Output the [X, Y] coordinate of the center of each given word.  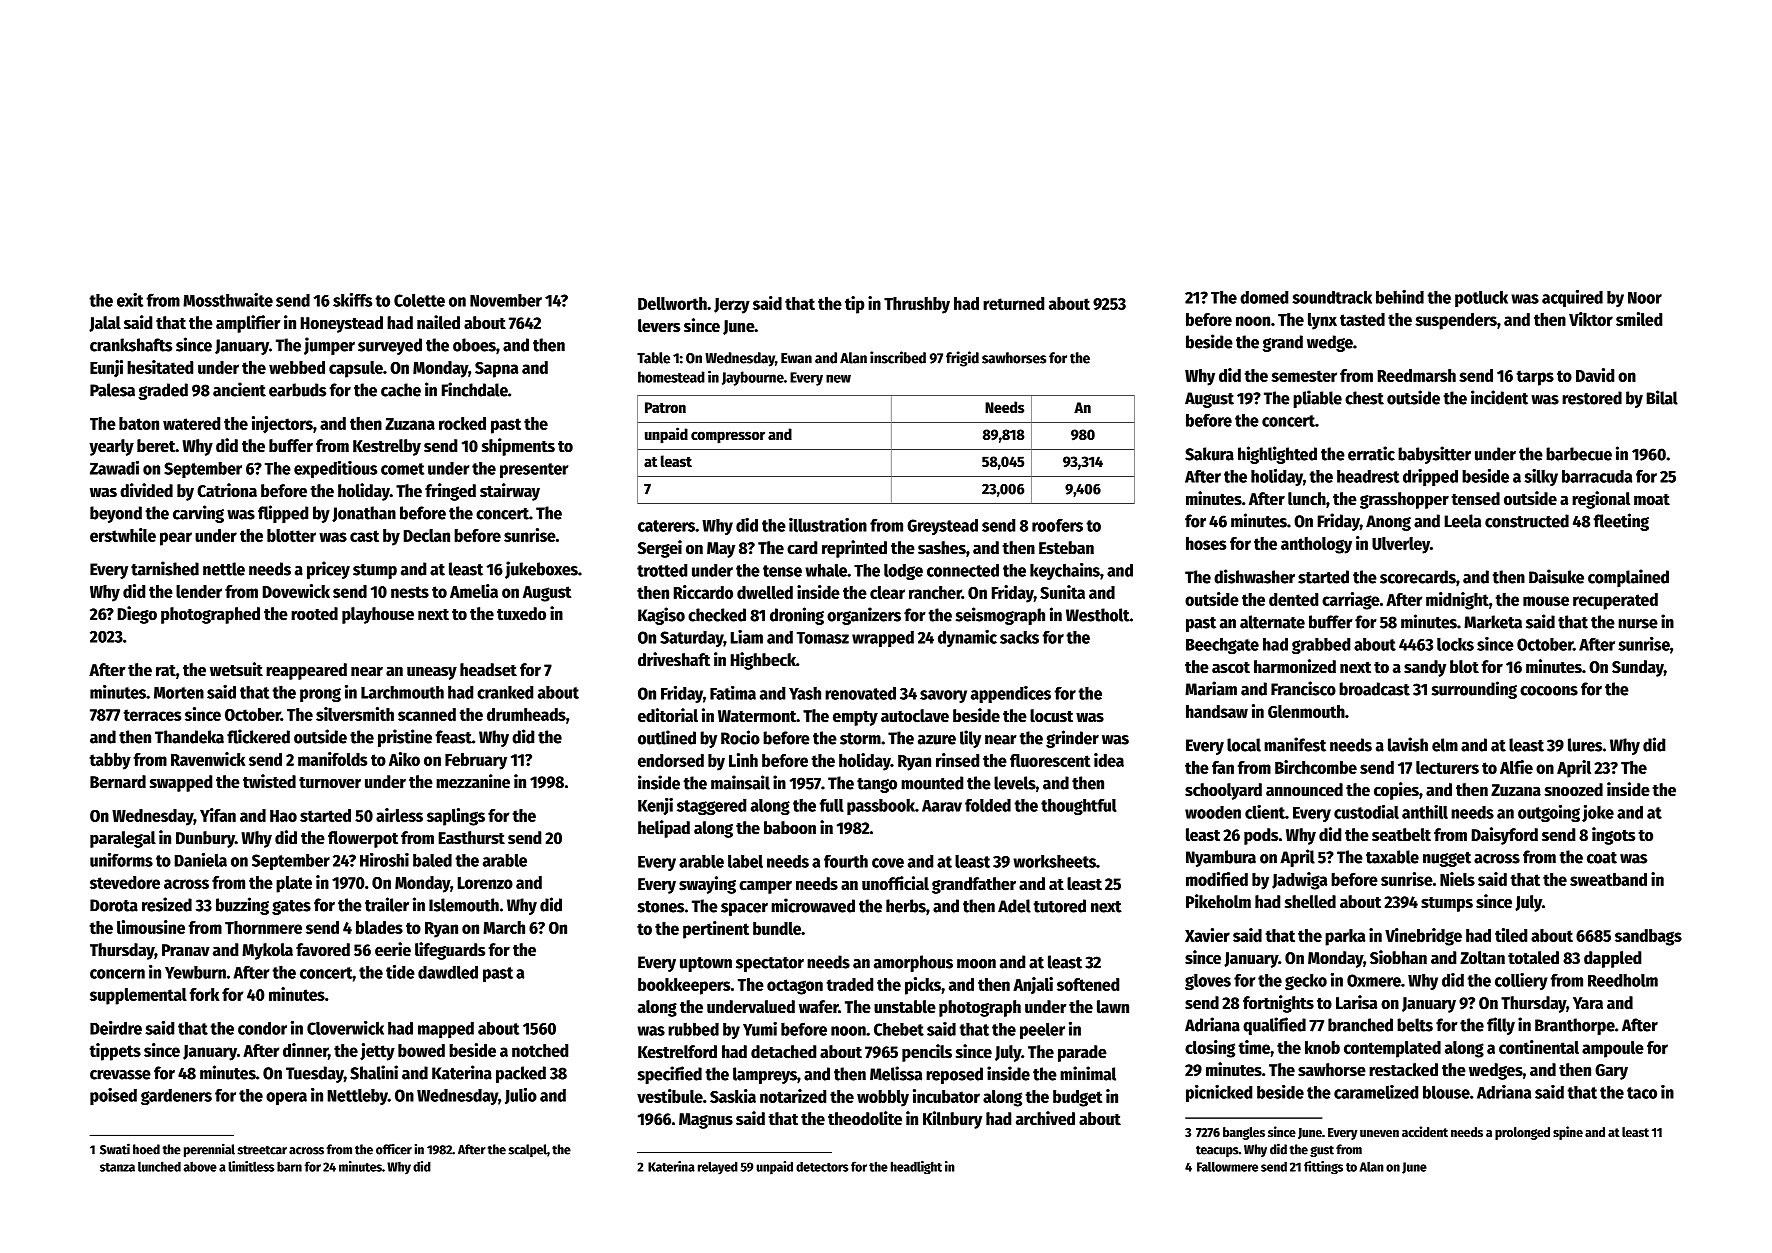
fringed [450, 492]
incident [1499, 397]
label [745, 861]
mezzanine [473, 781]
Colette [419, 300]
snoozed [1574, 790]
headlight [916, 1167]
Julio [521, 1096]
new [838, 379]
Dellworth [672, 303]
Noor [1645, 298]
